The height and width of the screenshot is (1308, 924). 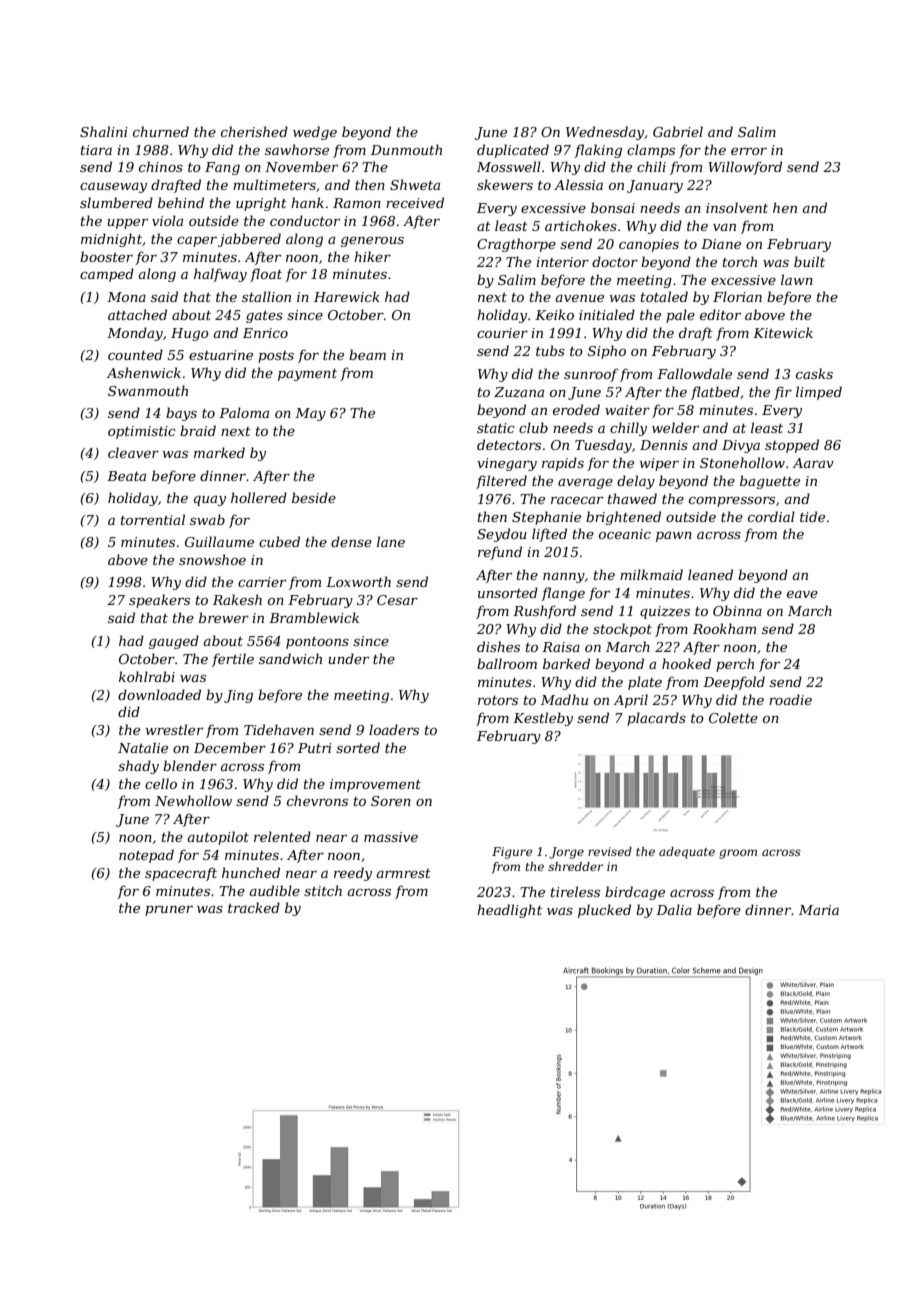 What do you see at coordinates (394, 729) in the screenshot?
I see `loaders` at bounding box center [394, 729].
